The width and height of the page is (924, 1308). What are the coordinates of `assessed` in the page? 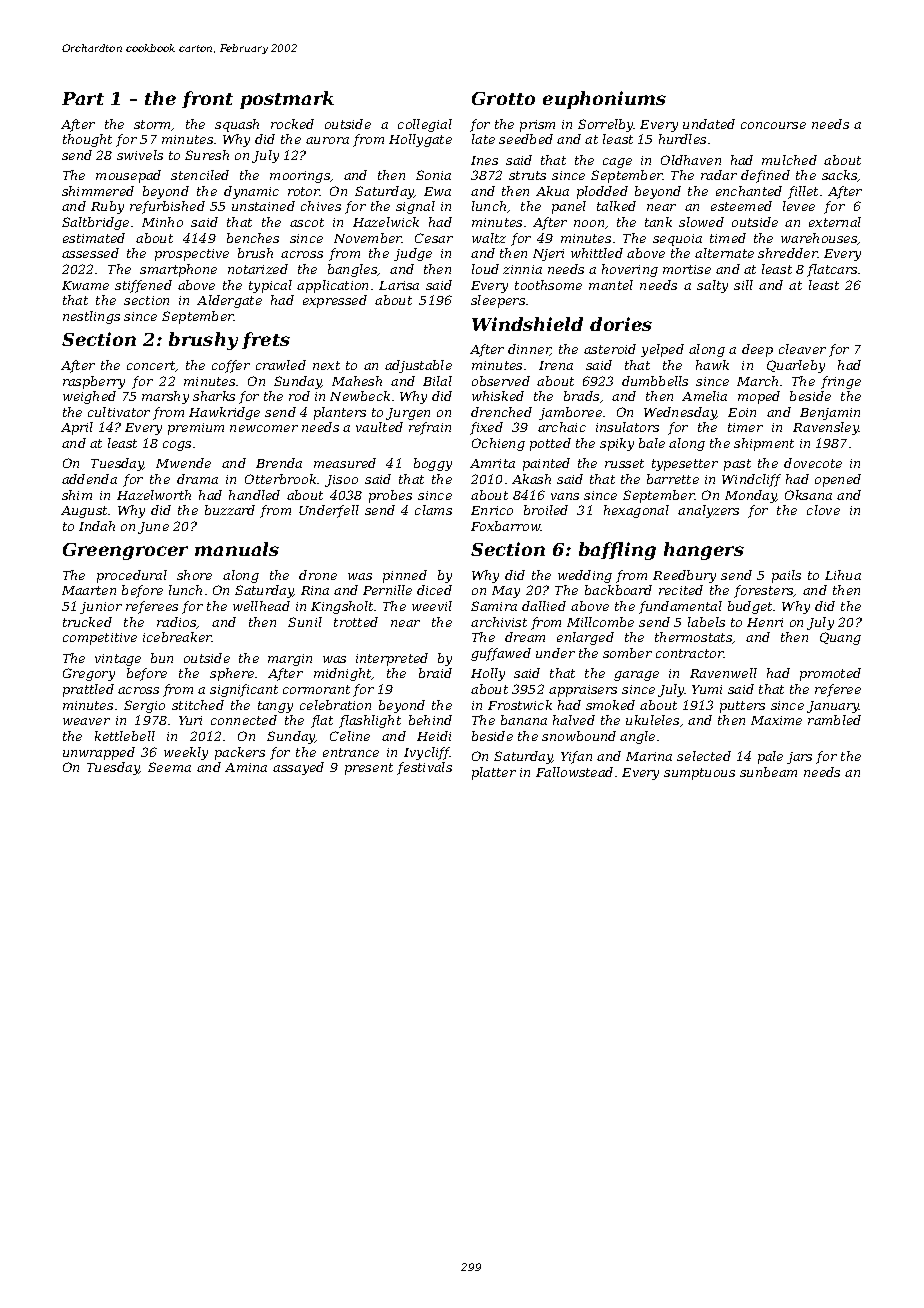 It's located at (90, 253).
